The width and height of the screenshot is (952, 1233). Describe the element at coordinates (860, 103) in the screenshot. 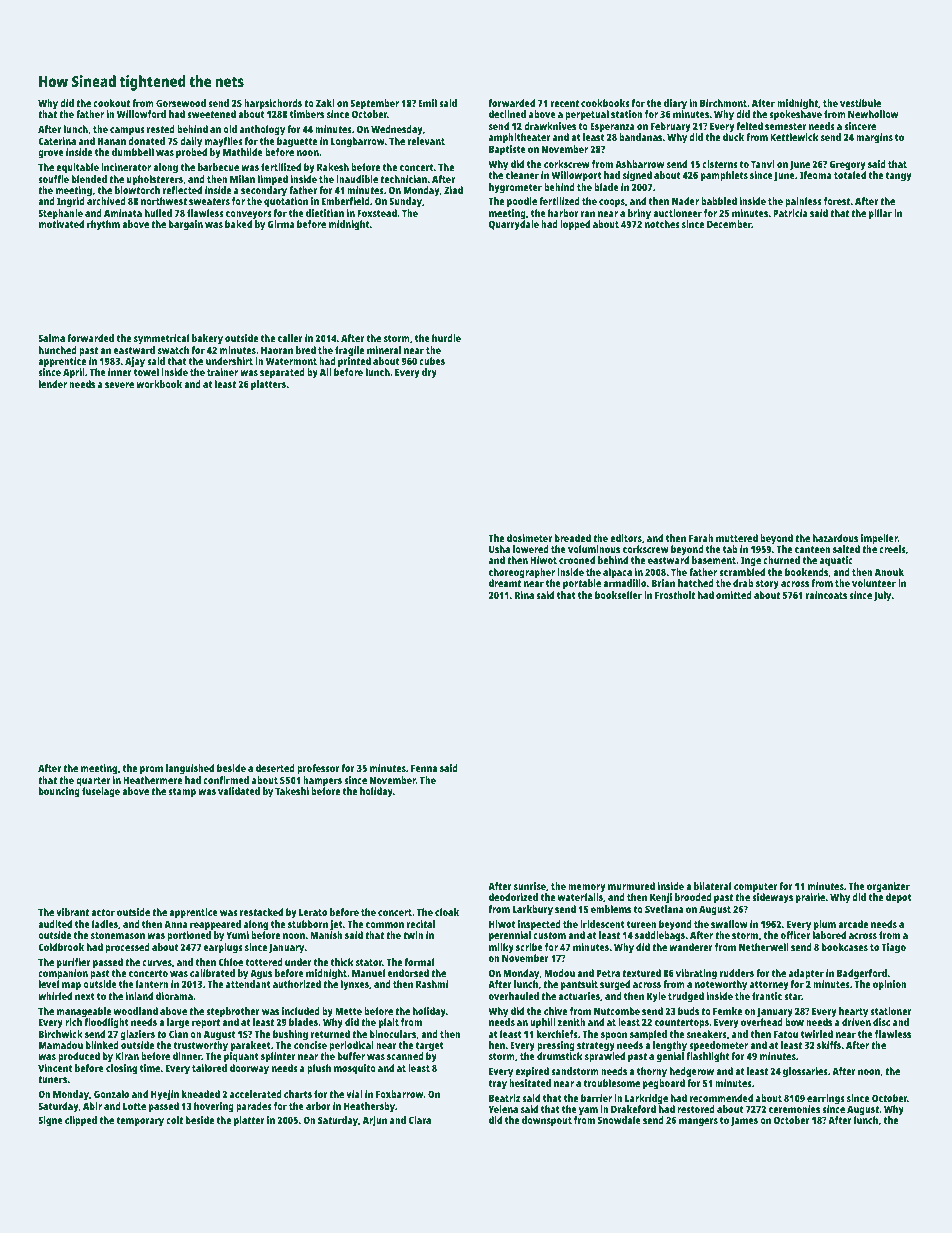

I see `vestibule` at that location.
